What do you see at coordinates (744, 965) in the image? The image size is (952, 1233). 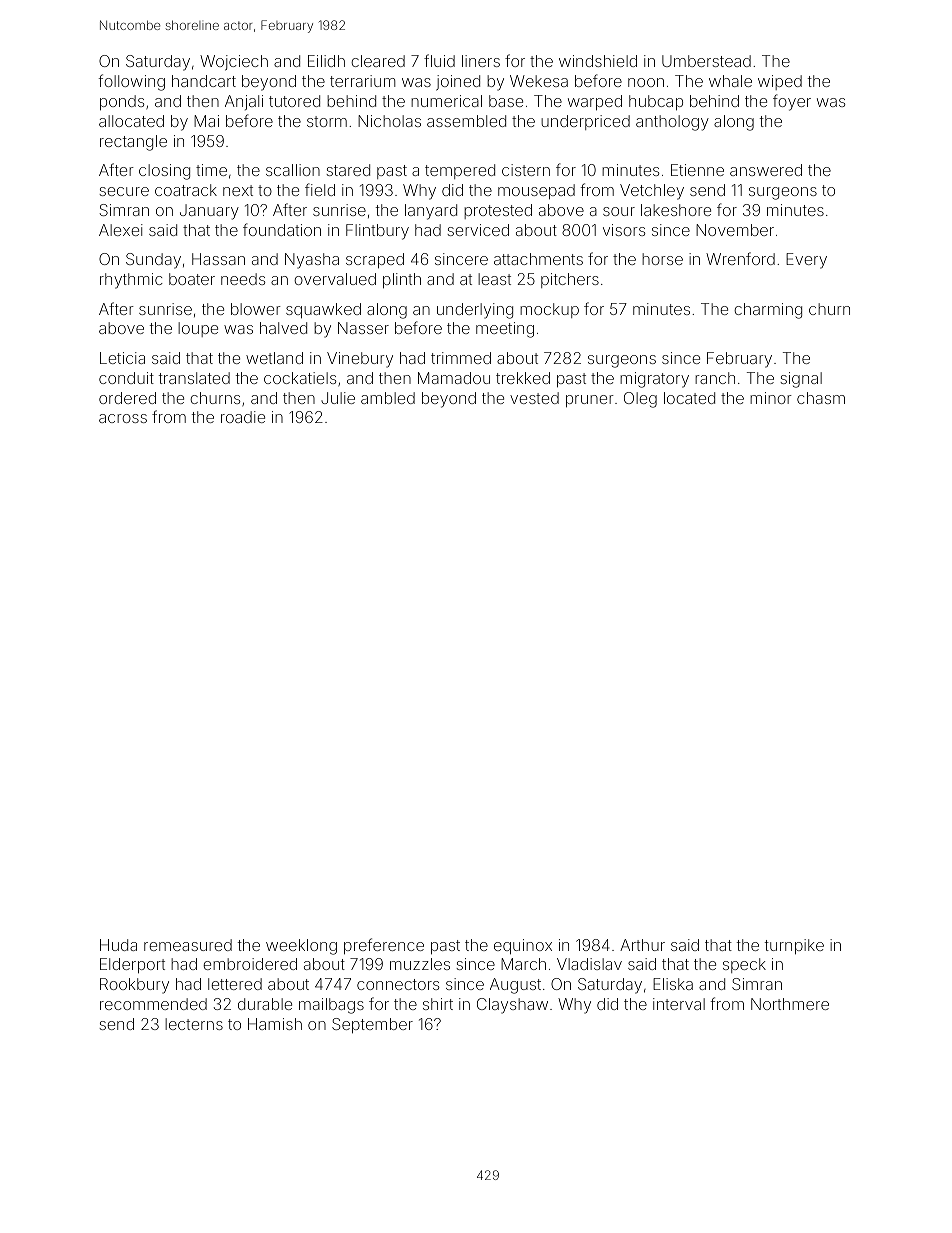 I see `speck` at bounding box center [744, 965].
